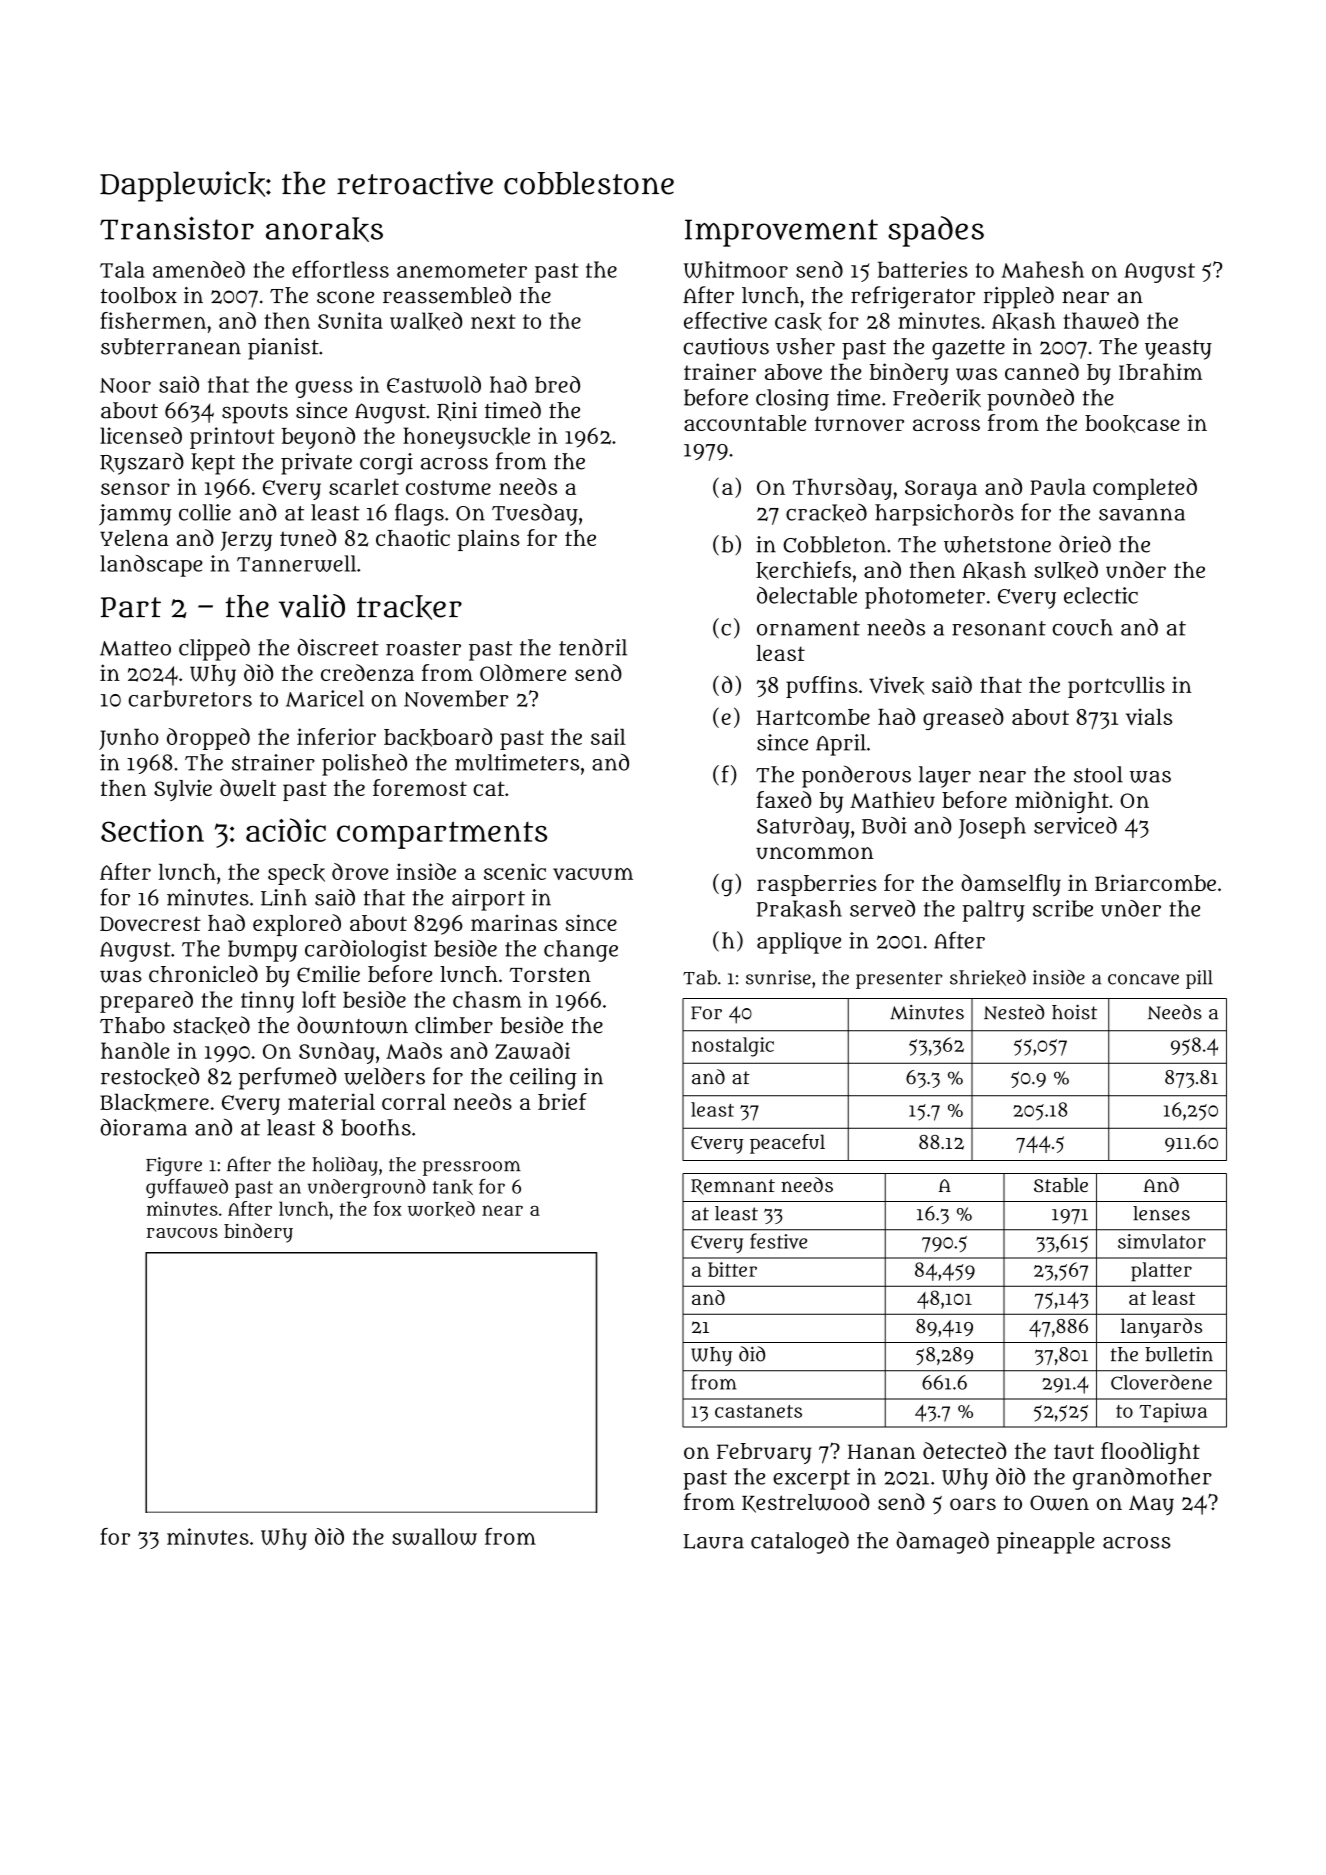 This document has width=1326, height=1875. What do you see at coordinates (434, 1536) in the document?
I see `swallow` at bounding box center [434, 1536].
